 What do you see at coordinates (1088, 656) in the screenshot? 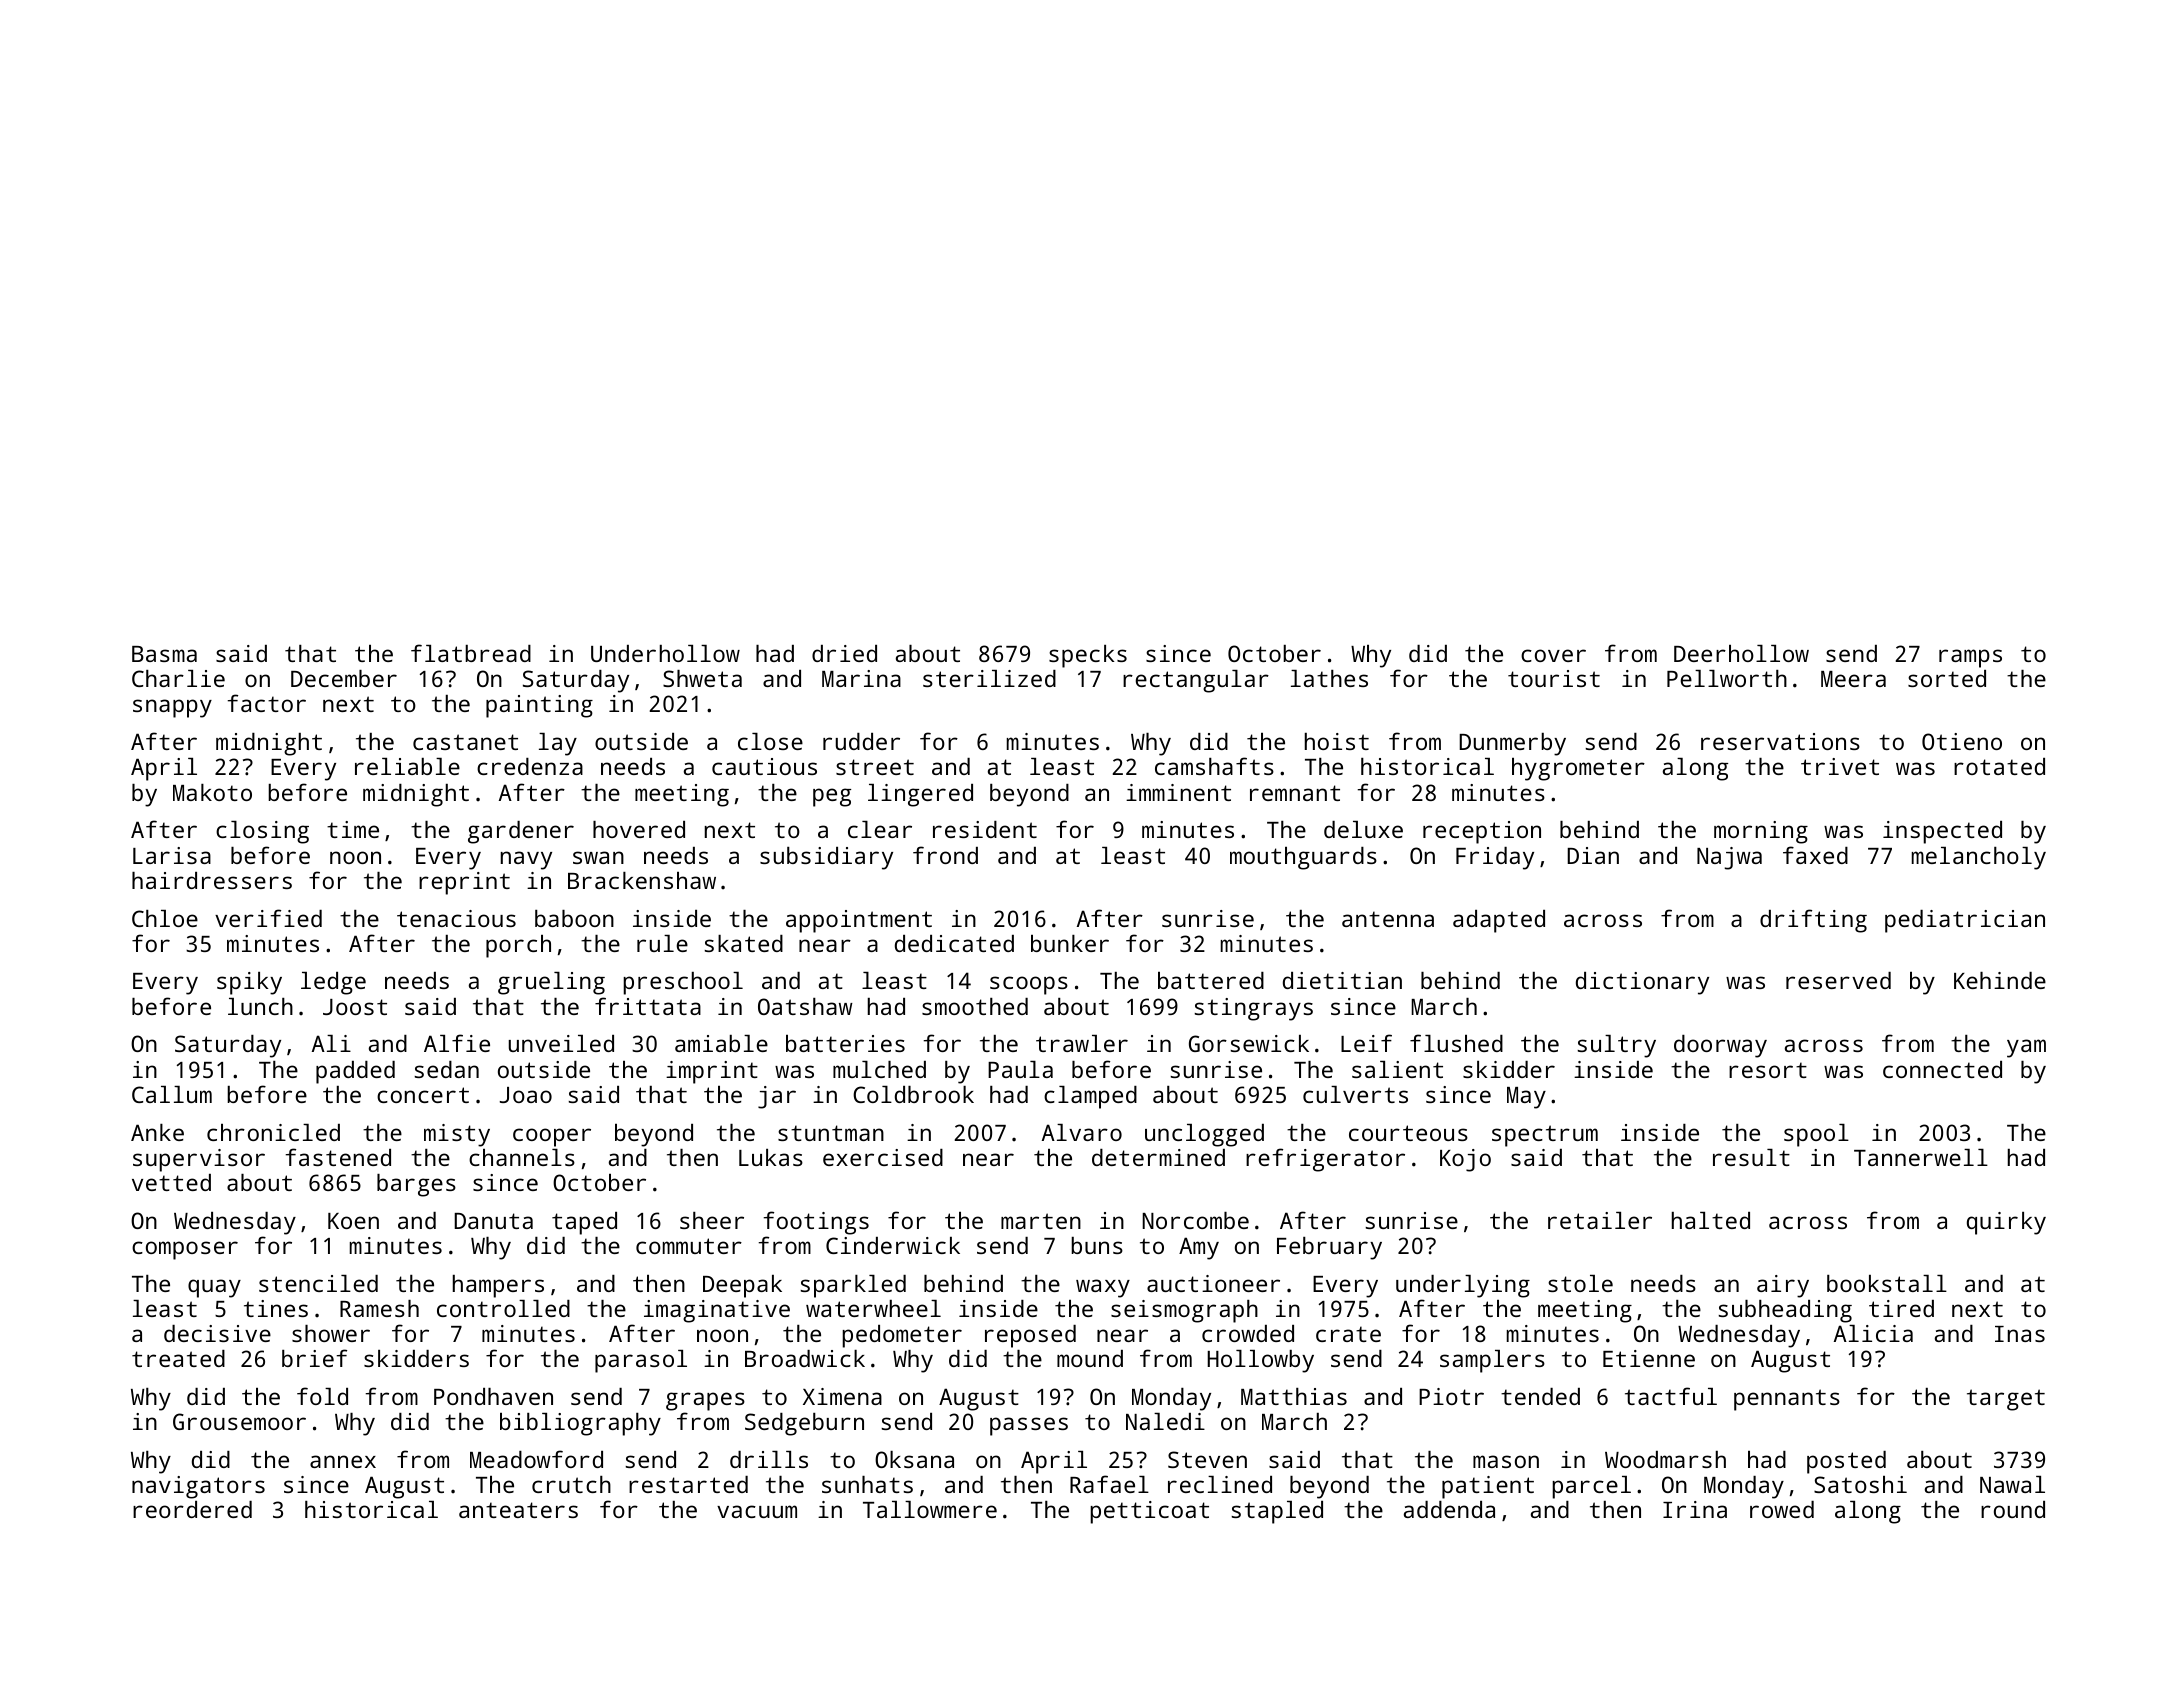
I see `specks` at bounding box center [1088, 656].
